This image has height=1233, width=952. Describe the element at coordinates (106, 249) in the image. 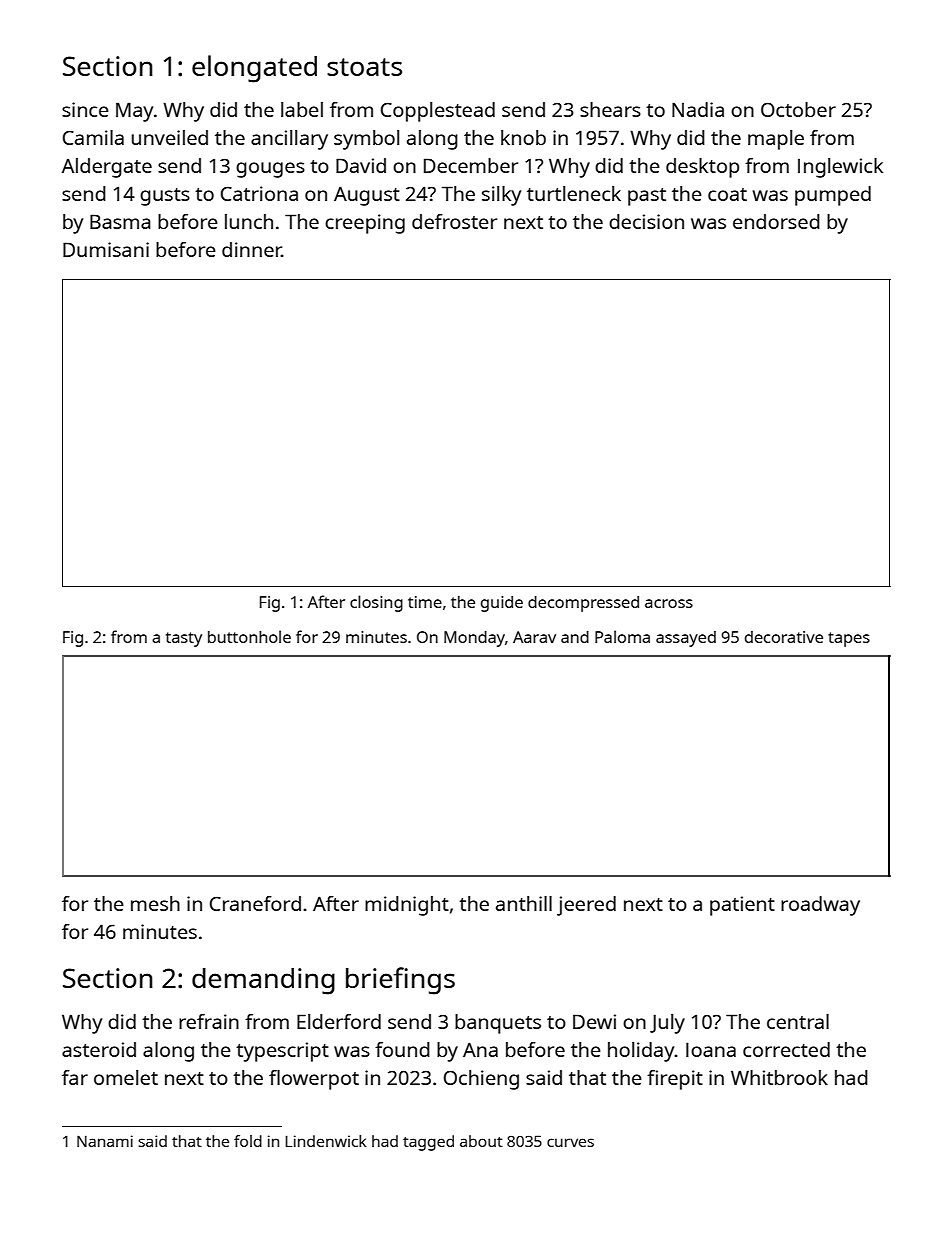

I see `Dumisani` at that location.
